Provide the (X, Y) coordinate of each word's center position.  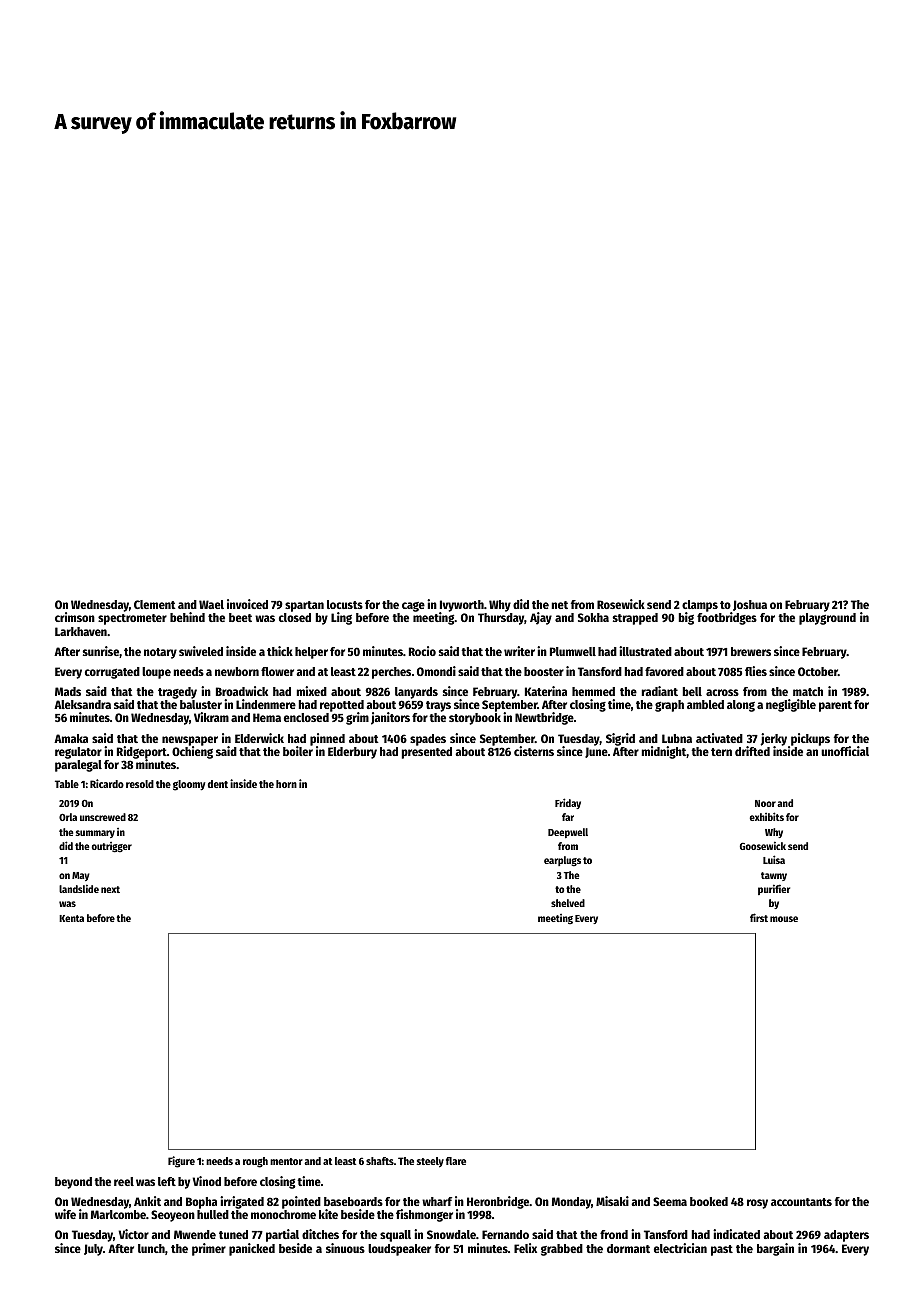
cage (413, 607)
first (759, 917)
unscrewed (103, 817)
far (568, 817)
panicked (252, 1249)
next (110, 889)
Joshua (750, 605)
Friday (568, 803)
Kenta (71, 918)
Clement (155, 604)
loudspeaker (399, 1250)
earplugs (562, 861)
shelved (568, 903)
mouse (784, 919)
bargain (775, 1249)
